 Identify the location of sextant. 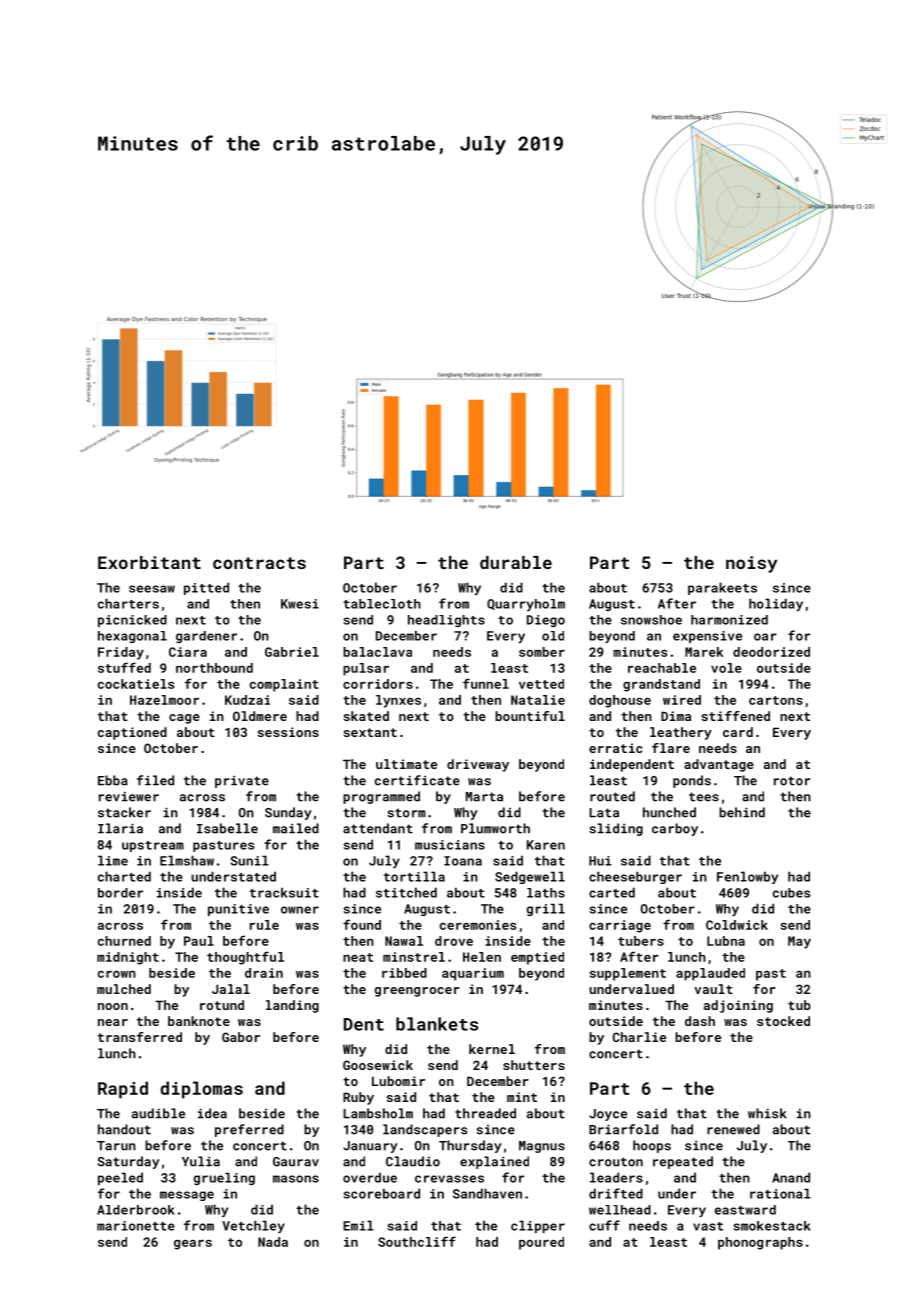
(370, 732).
